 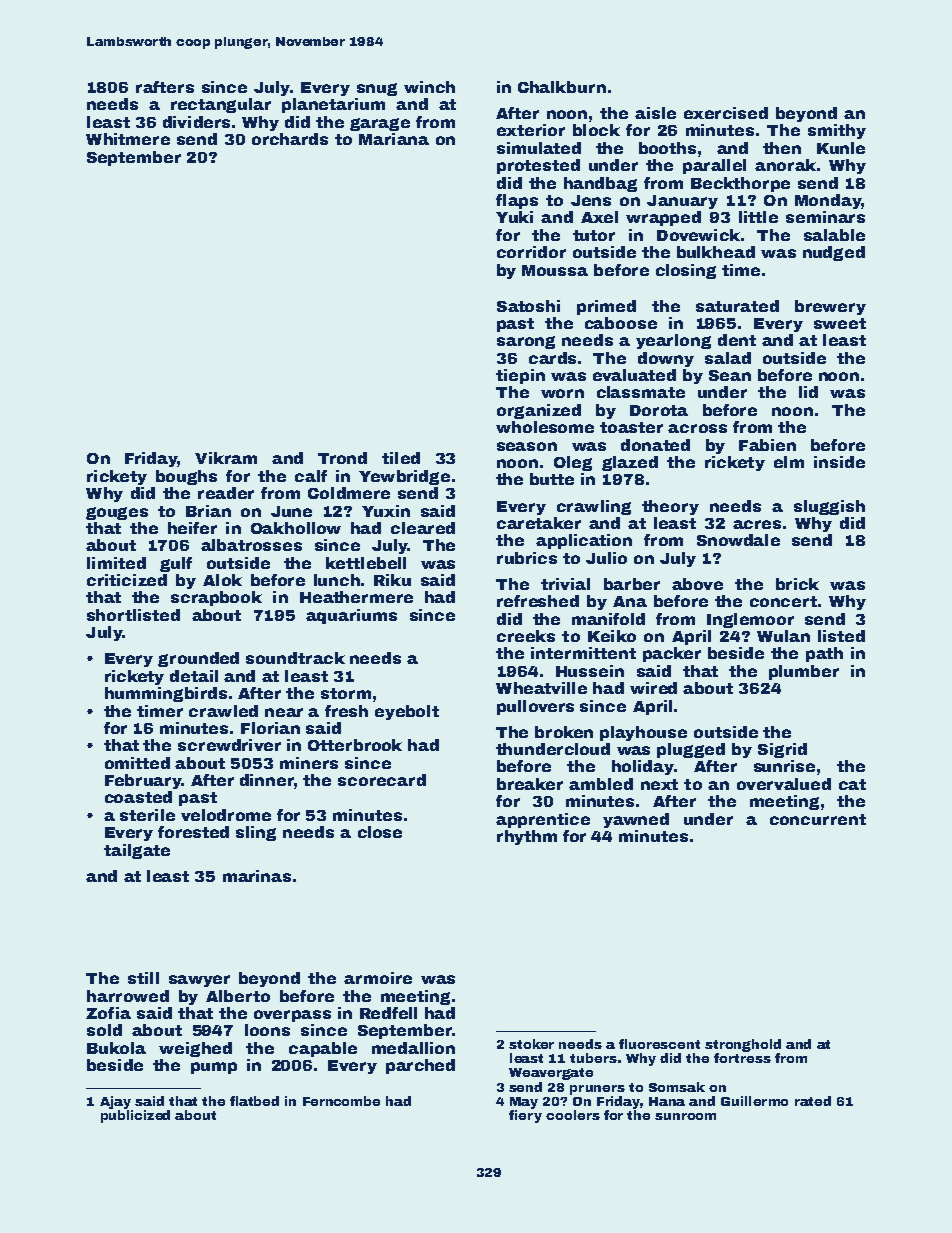 What do you see at coordinates (342, 458) in the document?
I see `Trond` at bounding box center [342, 458].
